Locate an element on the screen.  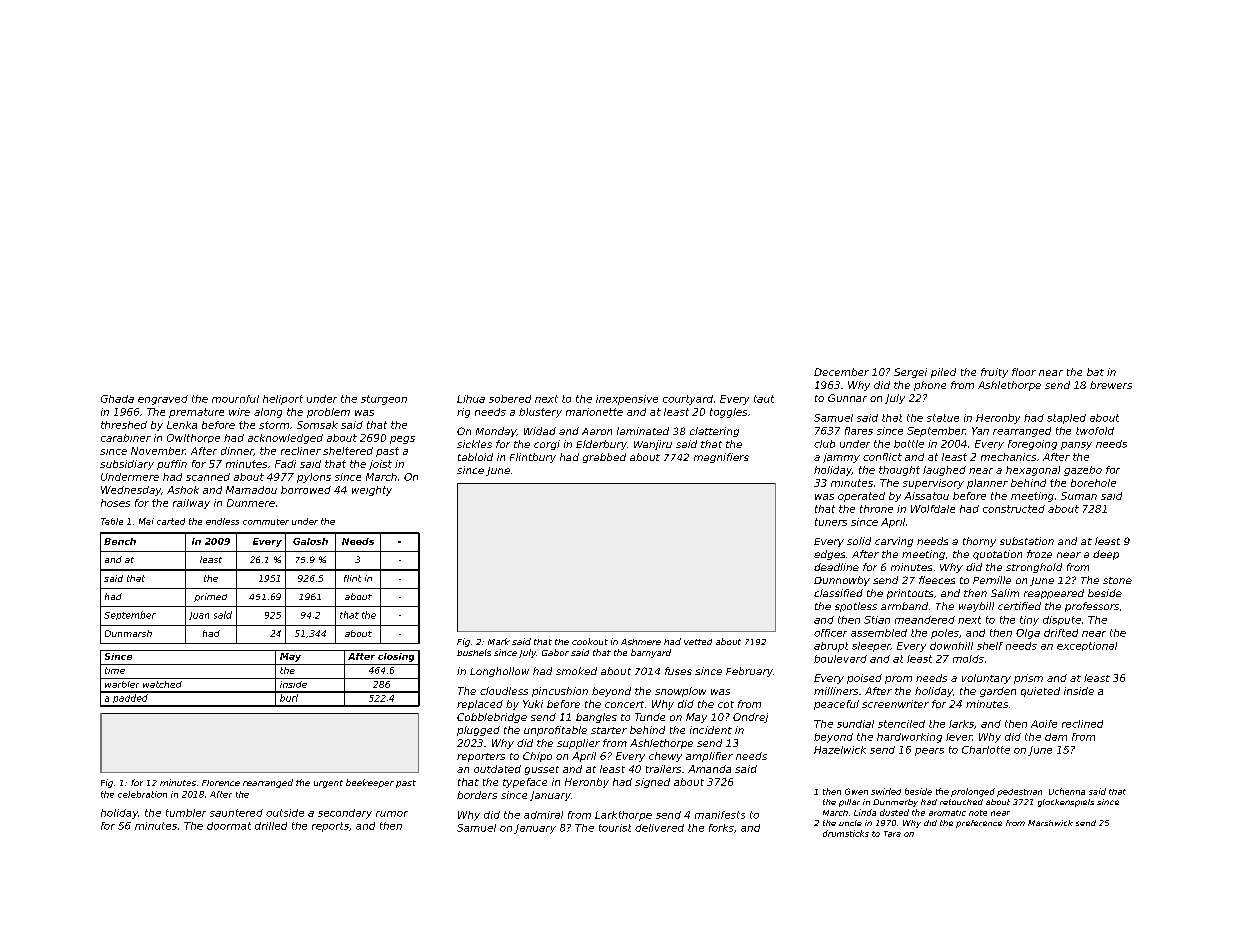
cloudless is located at coordinates (504, 691).
